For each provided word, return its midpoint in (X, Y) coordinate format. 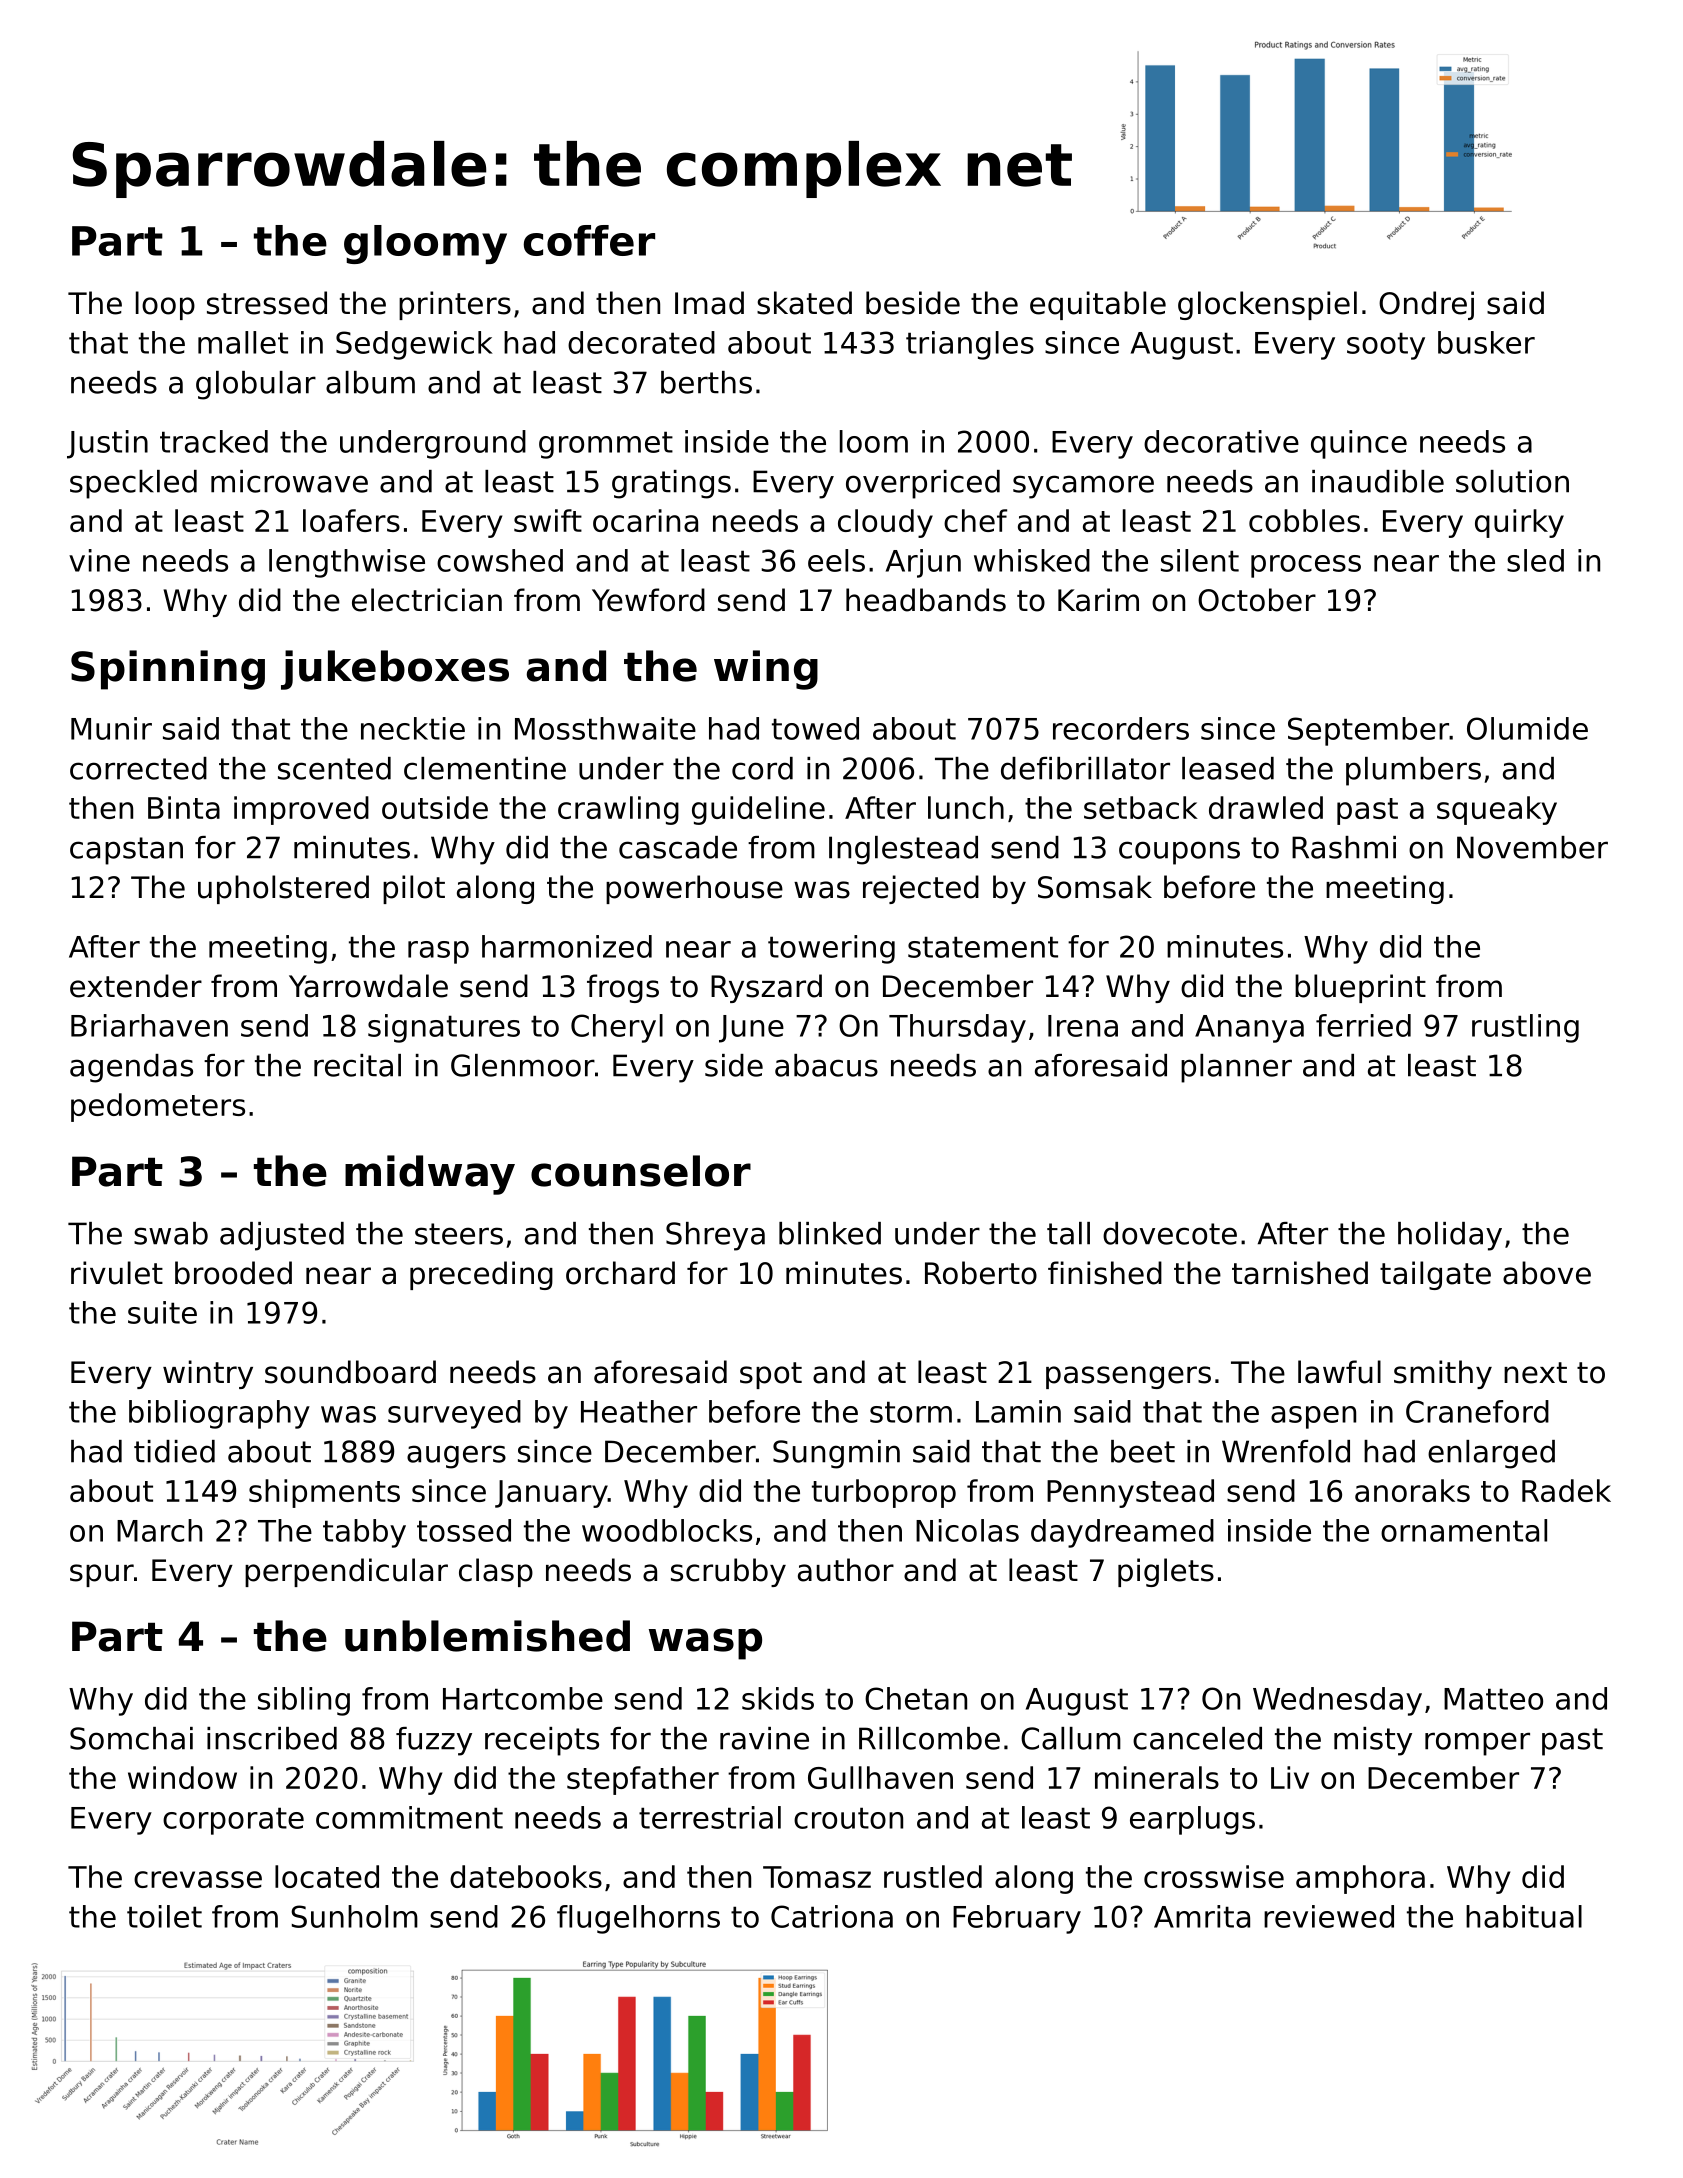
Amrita (1202, 1916)
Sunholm (354, 1916)
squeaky (1497, 810)
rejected (921, 889)
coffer (589, 240)
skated (804, 303)
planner (1236, 1068)
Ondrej (1426, 305)
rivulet (117, 1273)
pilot (414, 889)
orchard (620, 1273)
